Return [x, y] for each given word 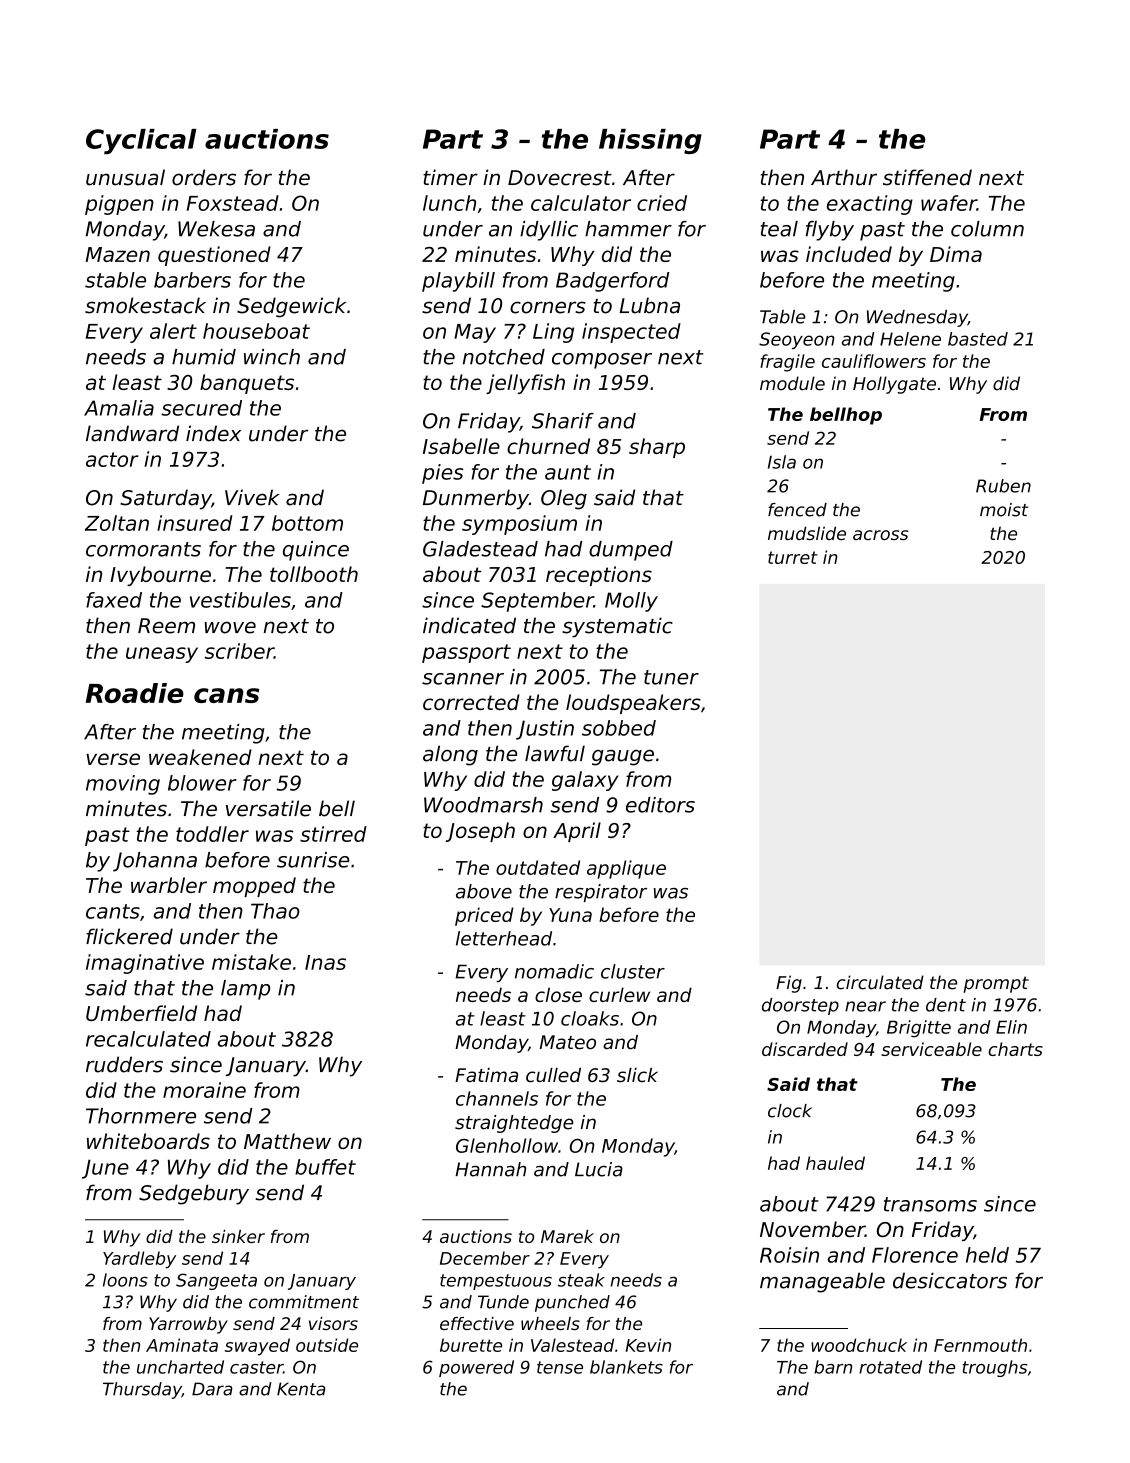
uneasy [162, 655]
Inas [325, 962]
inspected [631, 333]
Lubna [650, 305]
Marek [567, 1236]
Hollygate [894, 385]
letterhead [504, 938]
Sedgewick [291, 307]
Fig [789, 984]
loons [125, 1280]
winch [272, 357]
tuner [671, 677]
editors [660, 805]
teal [779, 229]
